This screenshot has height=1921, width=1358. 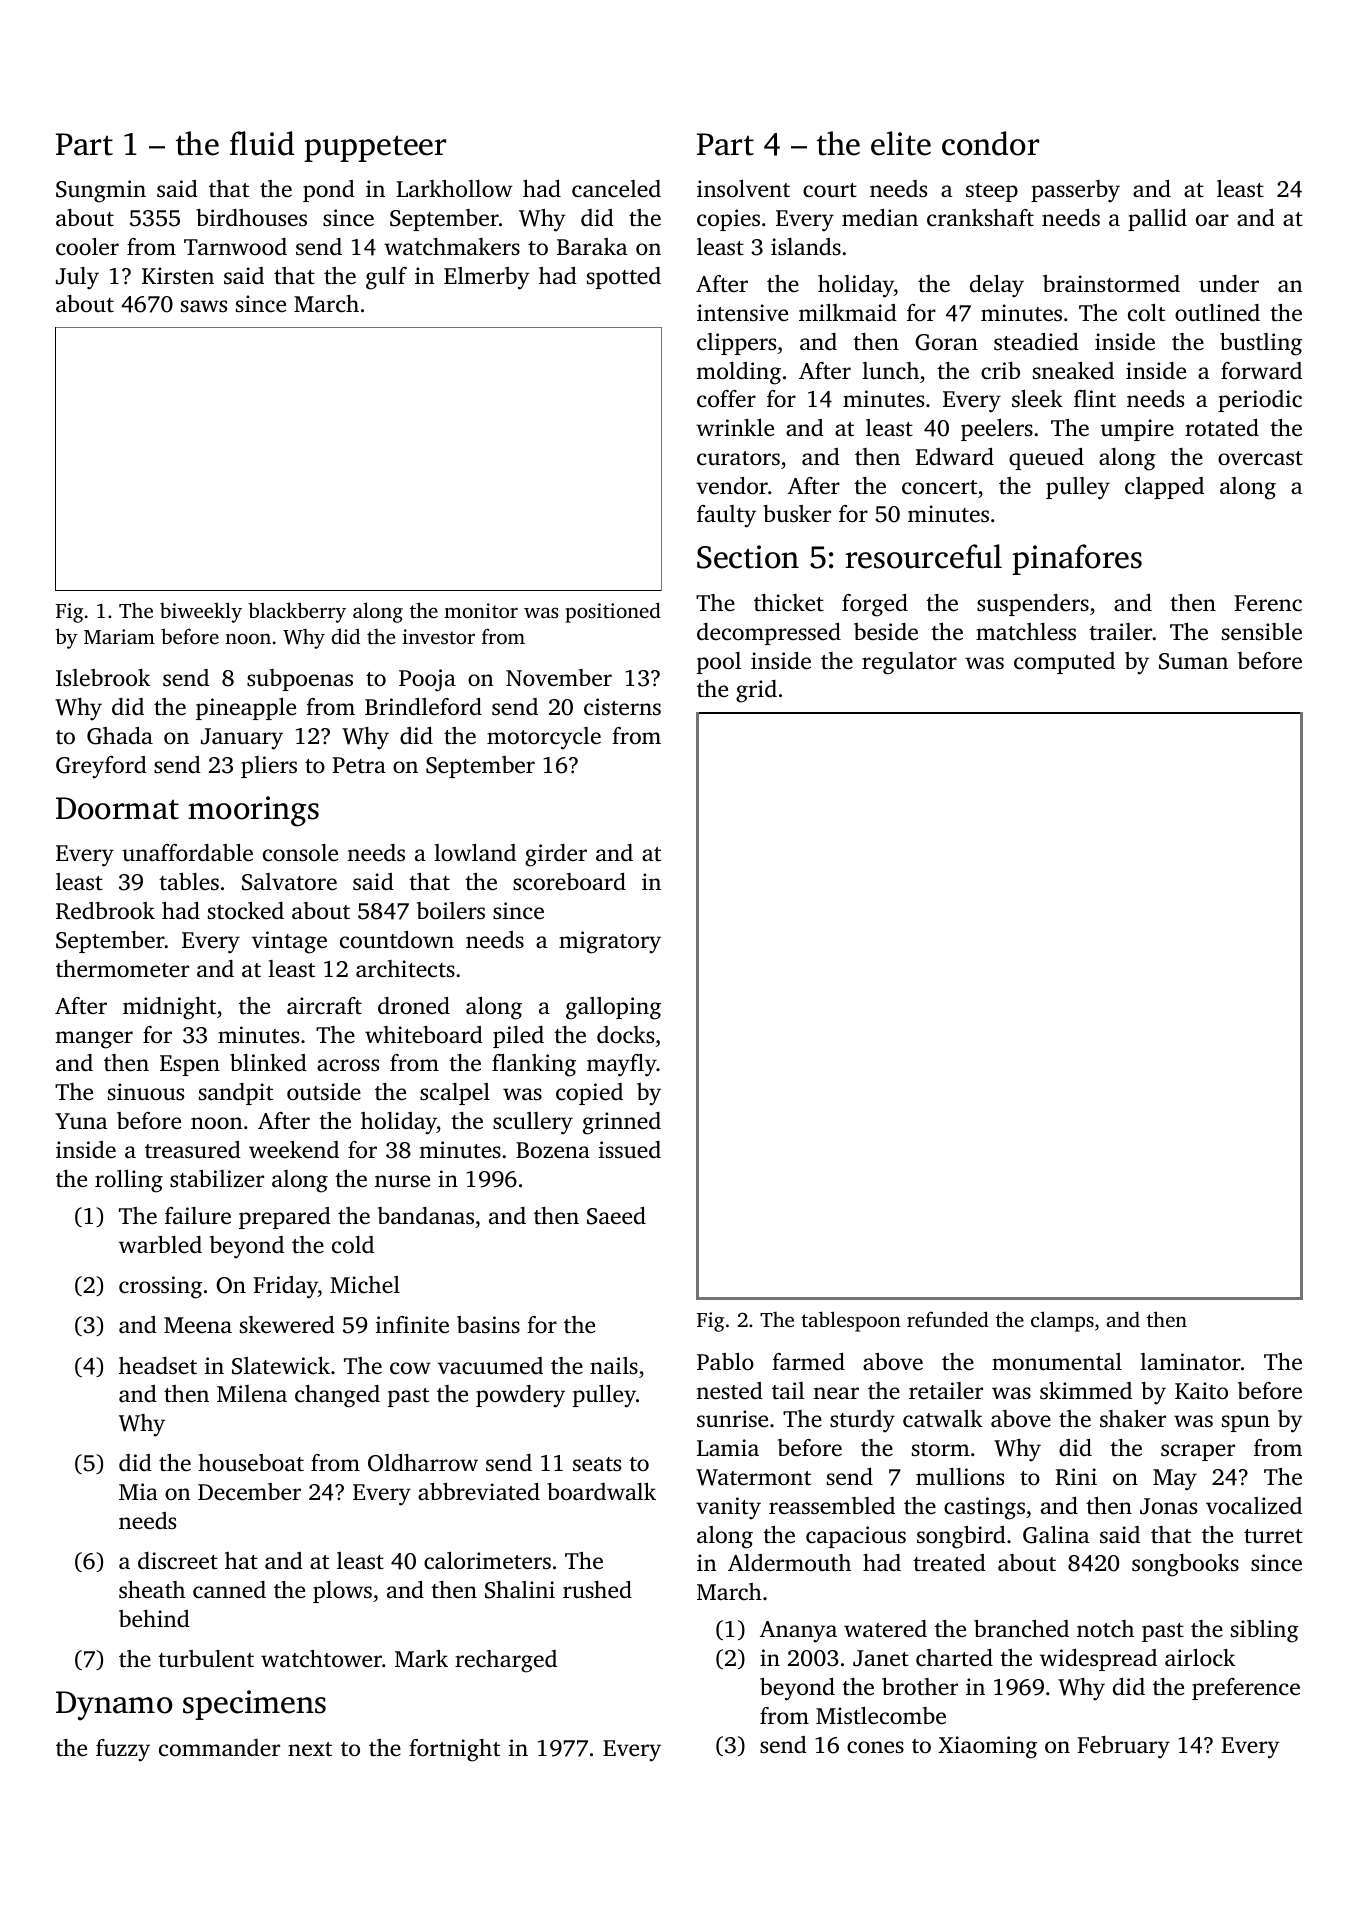 I want to click on monitor, so click(x=481, y=610).
